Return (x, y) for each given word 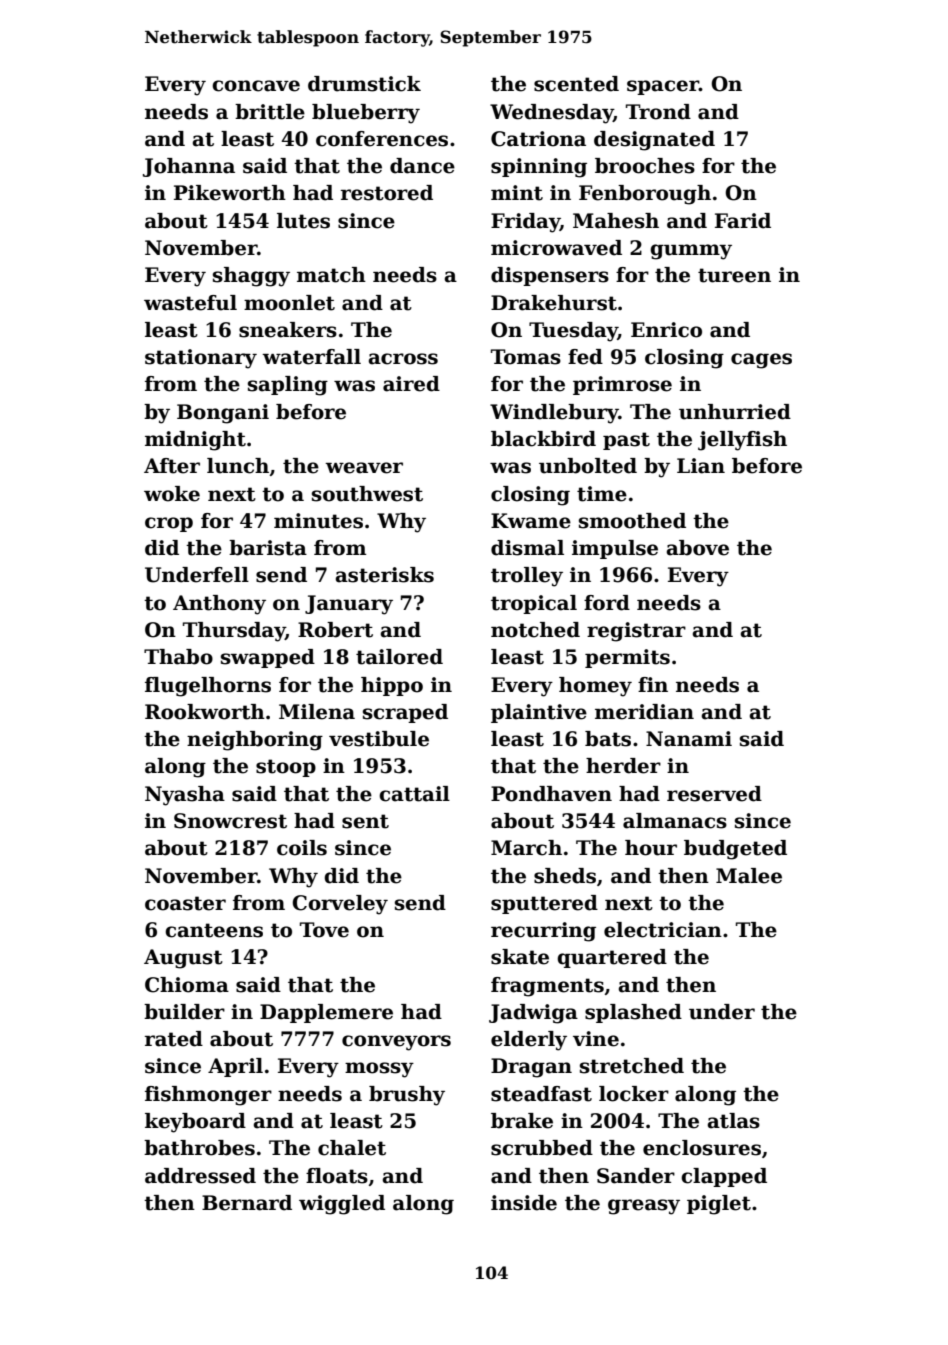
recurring (543, 932)
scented (576, 84)
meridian (644, 712)
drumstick (364, 84)
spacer (663, 87)
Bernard (247, 1203)
